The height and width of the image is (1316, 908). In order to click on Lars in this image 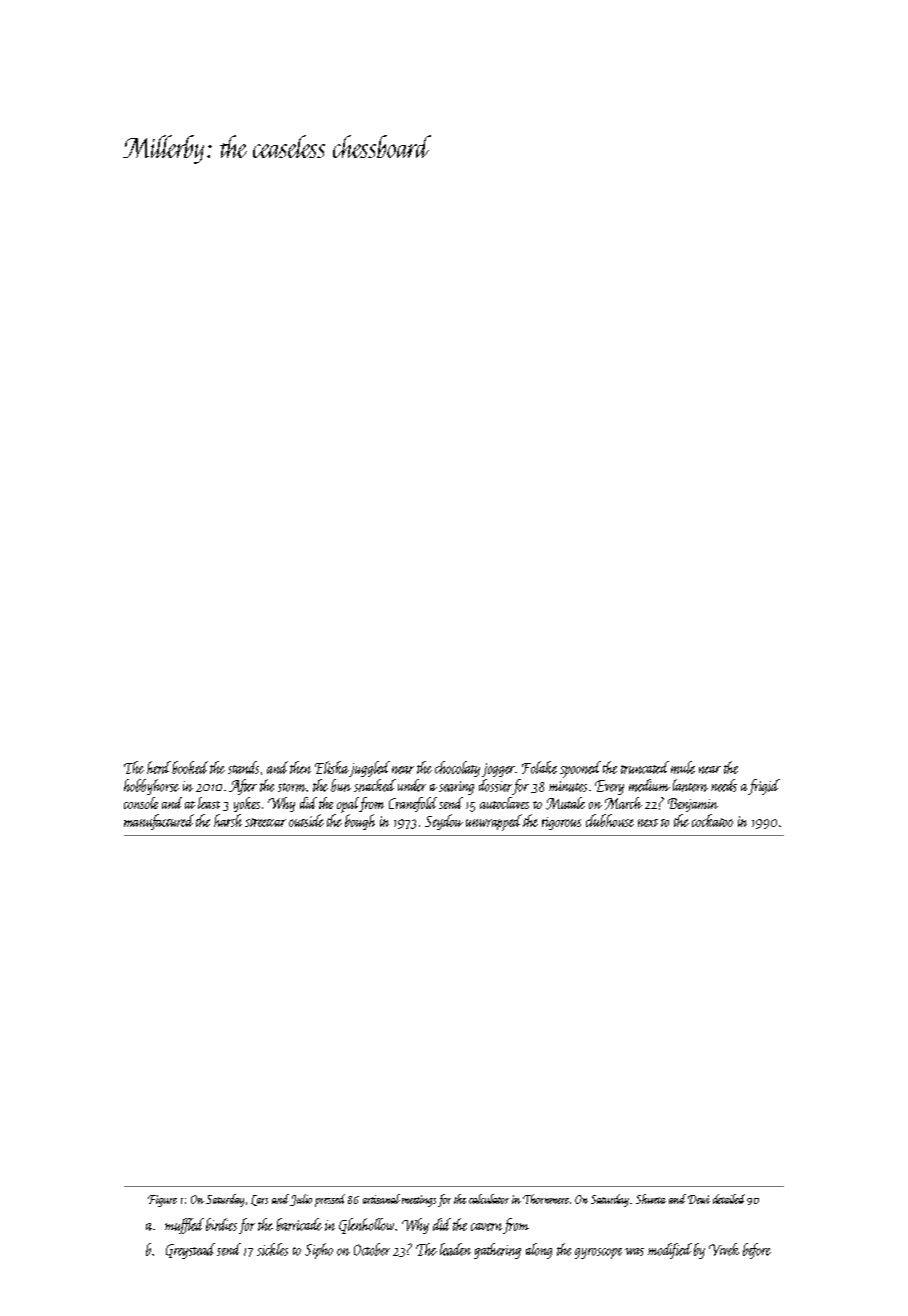, I will do `click(259, 1200)`.
